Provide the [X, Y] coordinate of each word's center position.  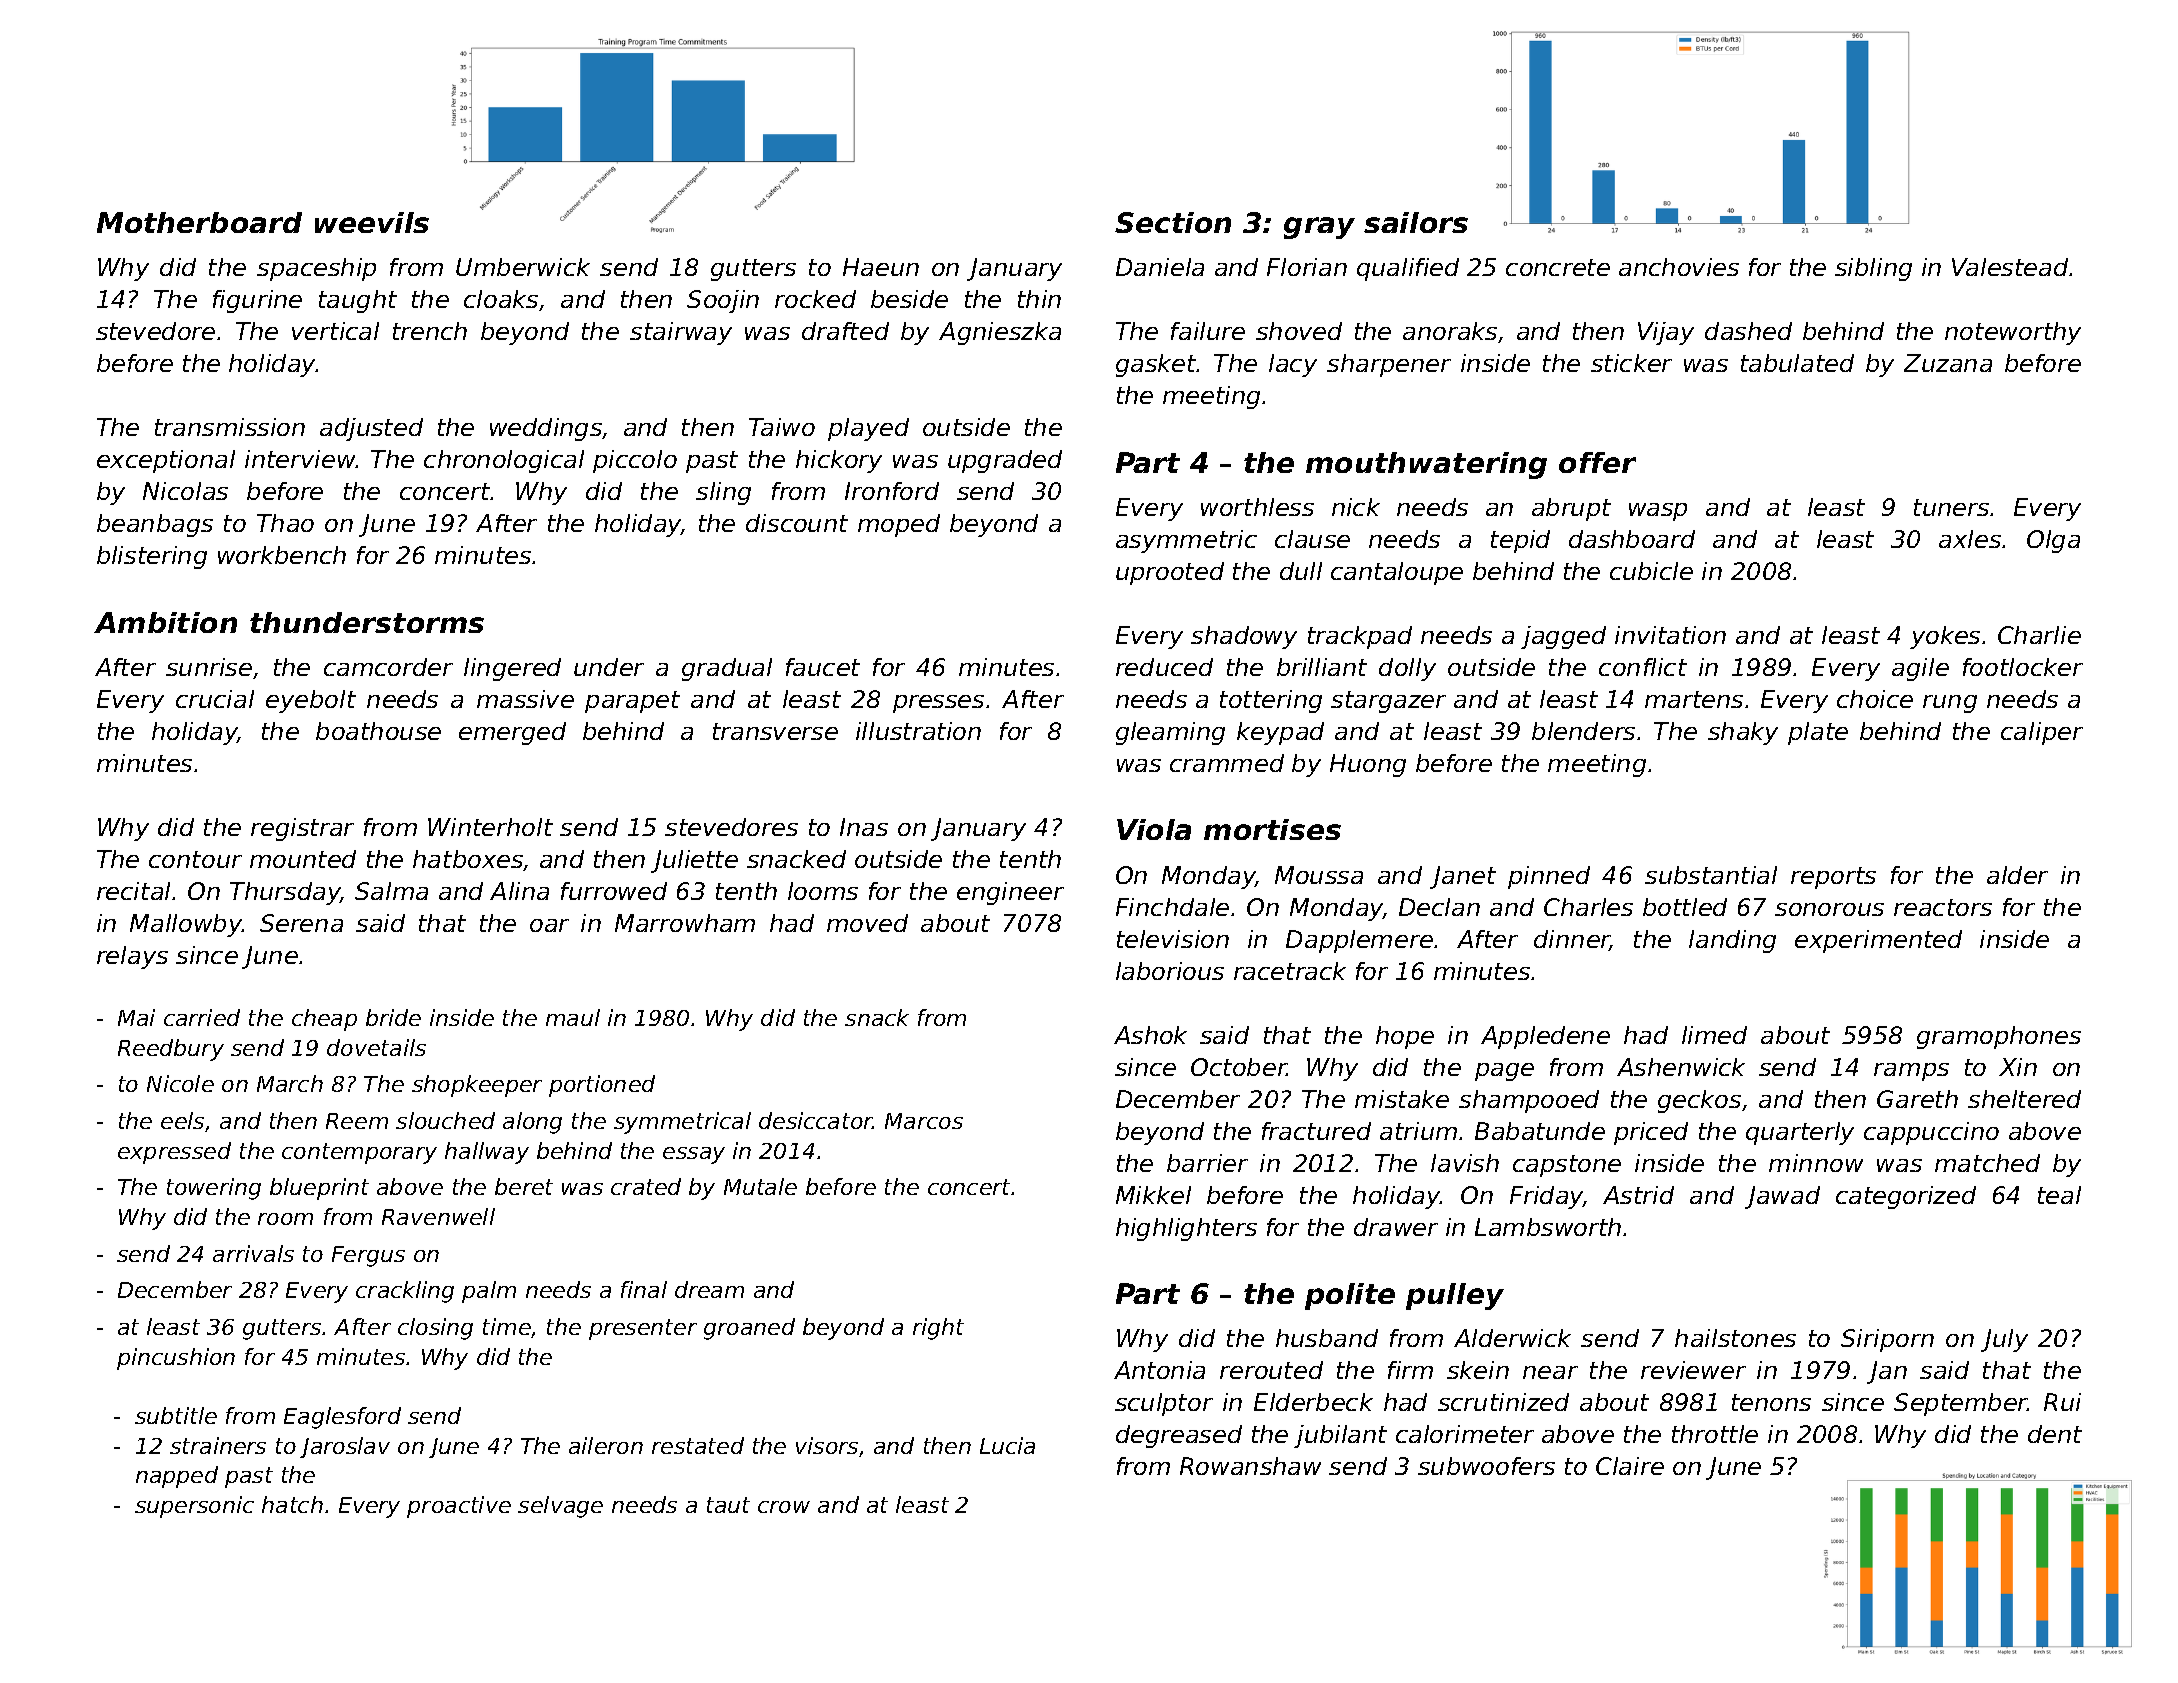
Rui [2062, 1402]
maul [573, 1017]
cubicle [1651, 571]
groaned [749, 1329]
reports [1833, 878]
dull [1301, 571]
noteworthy [2013, 333]
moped [899, 525]
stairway [681, 333]
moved [867, 923]
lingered [512, 669]
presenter [643, 1329]
